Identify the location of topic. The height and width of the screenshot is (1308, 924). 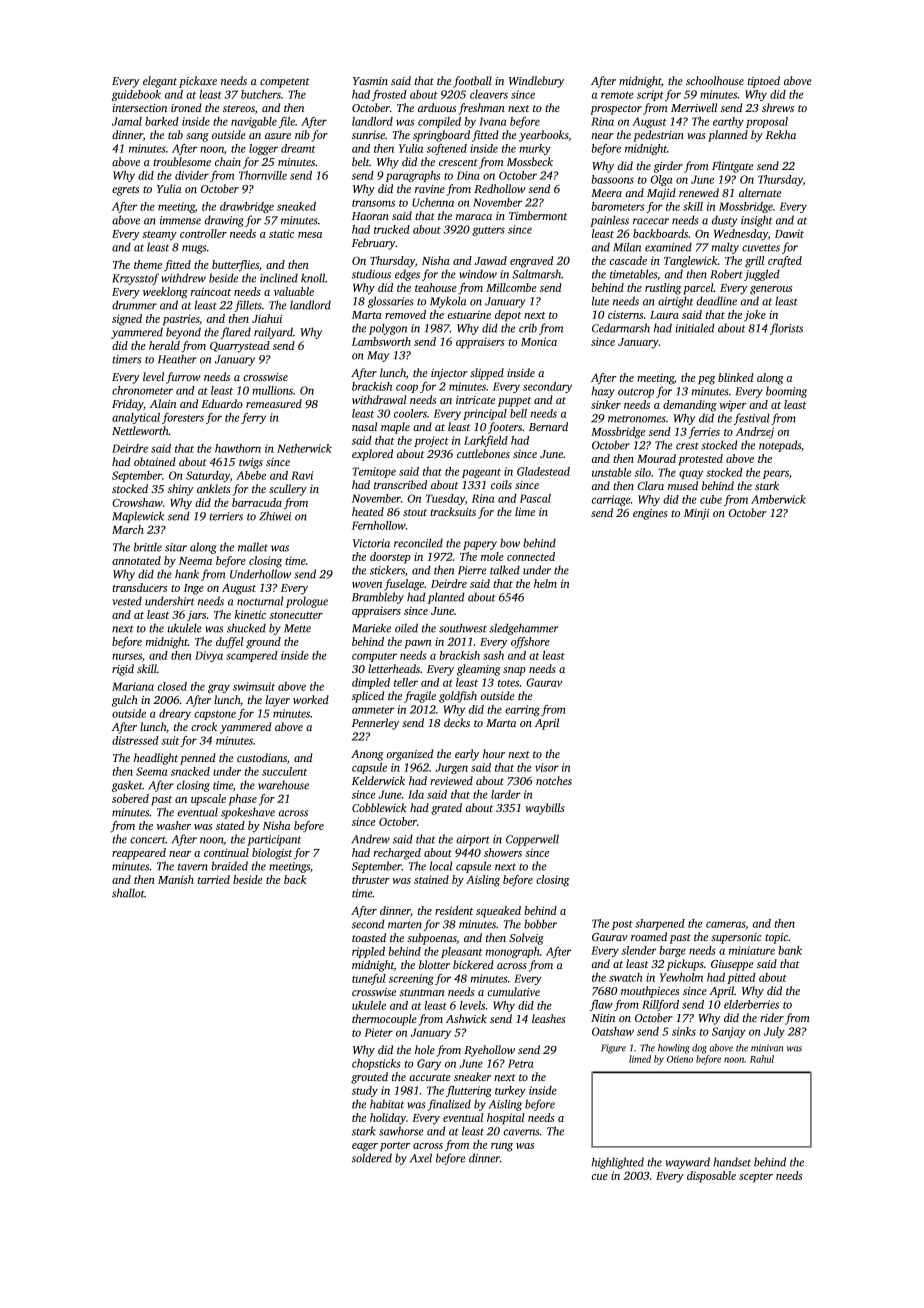
(776, 938).
